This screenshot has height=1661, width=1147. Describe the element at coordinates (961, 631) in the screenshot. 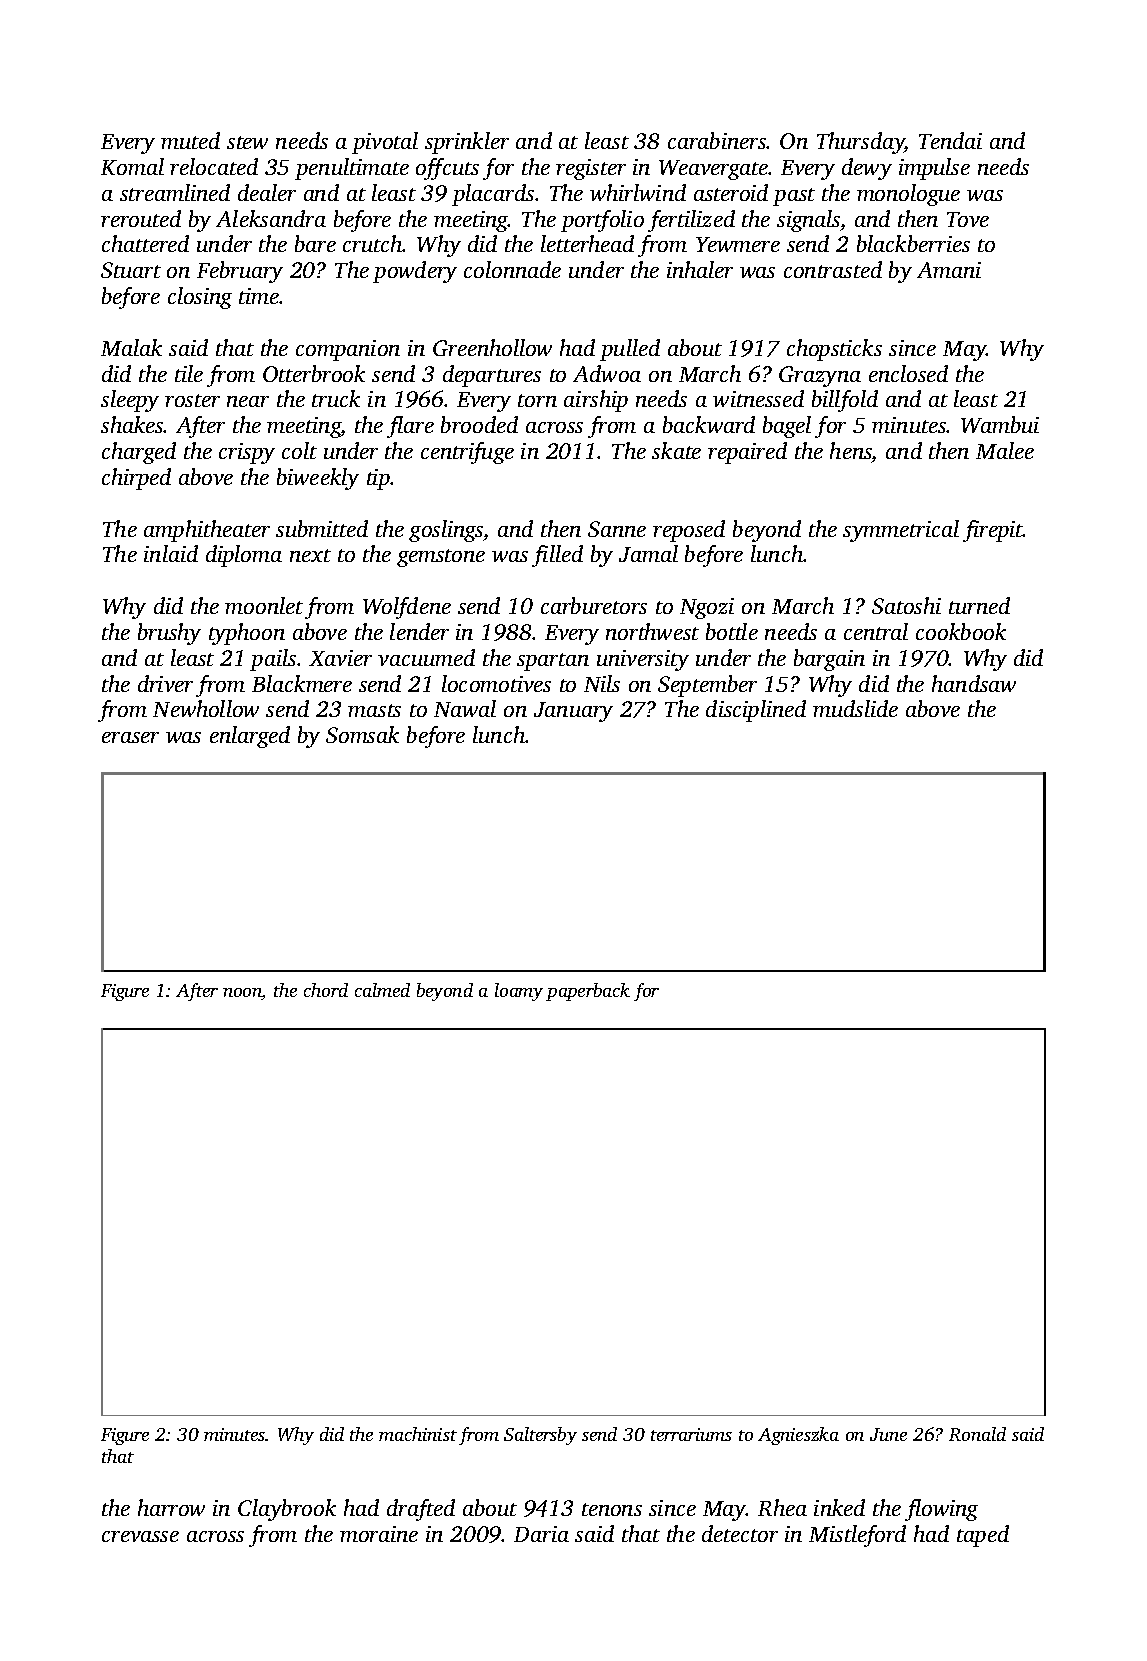

I see `cookbook` at that location.
